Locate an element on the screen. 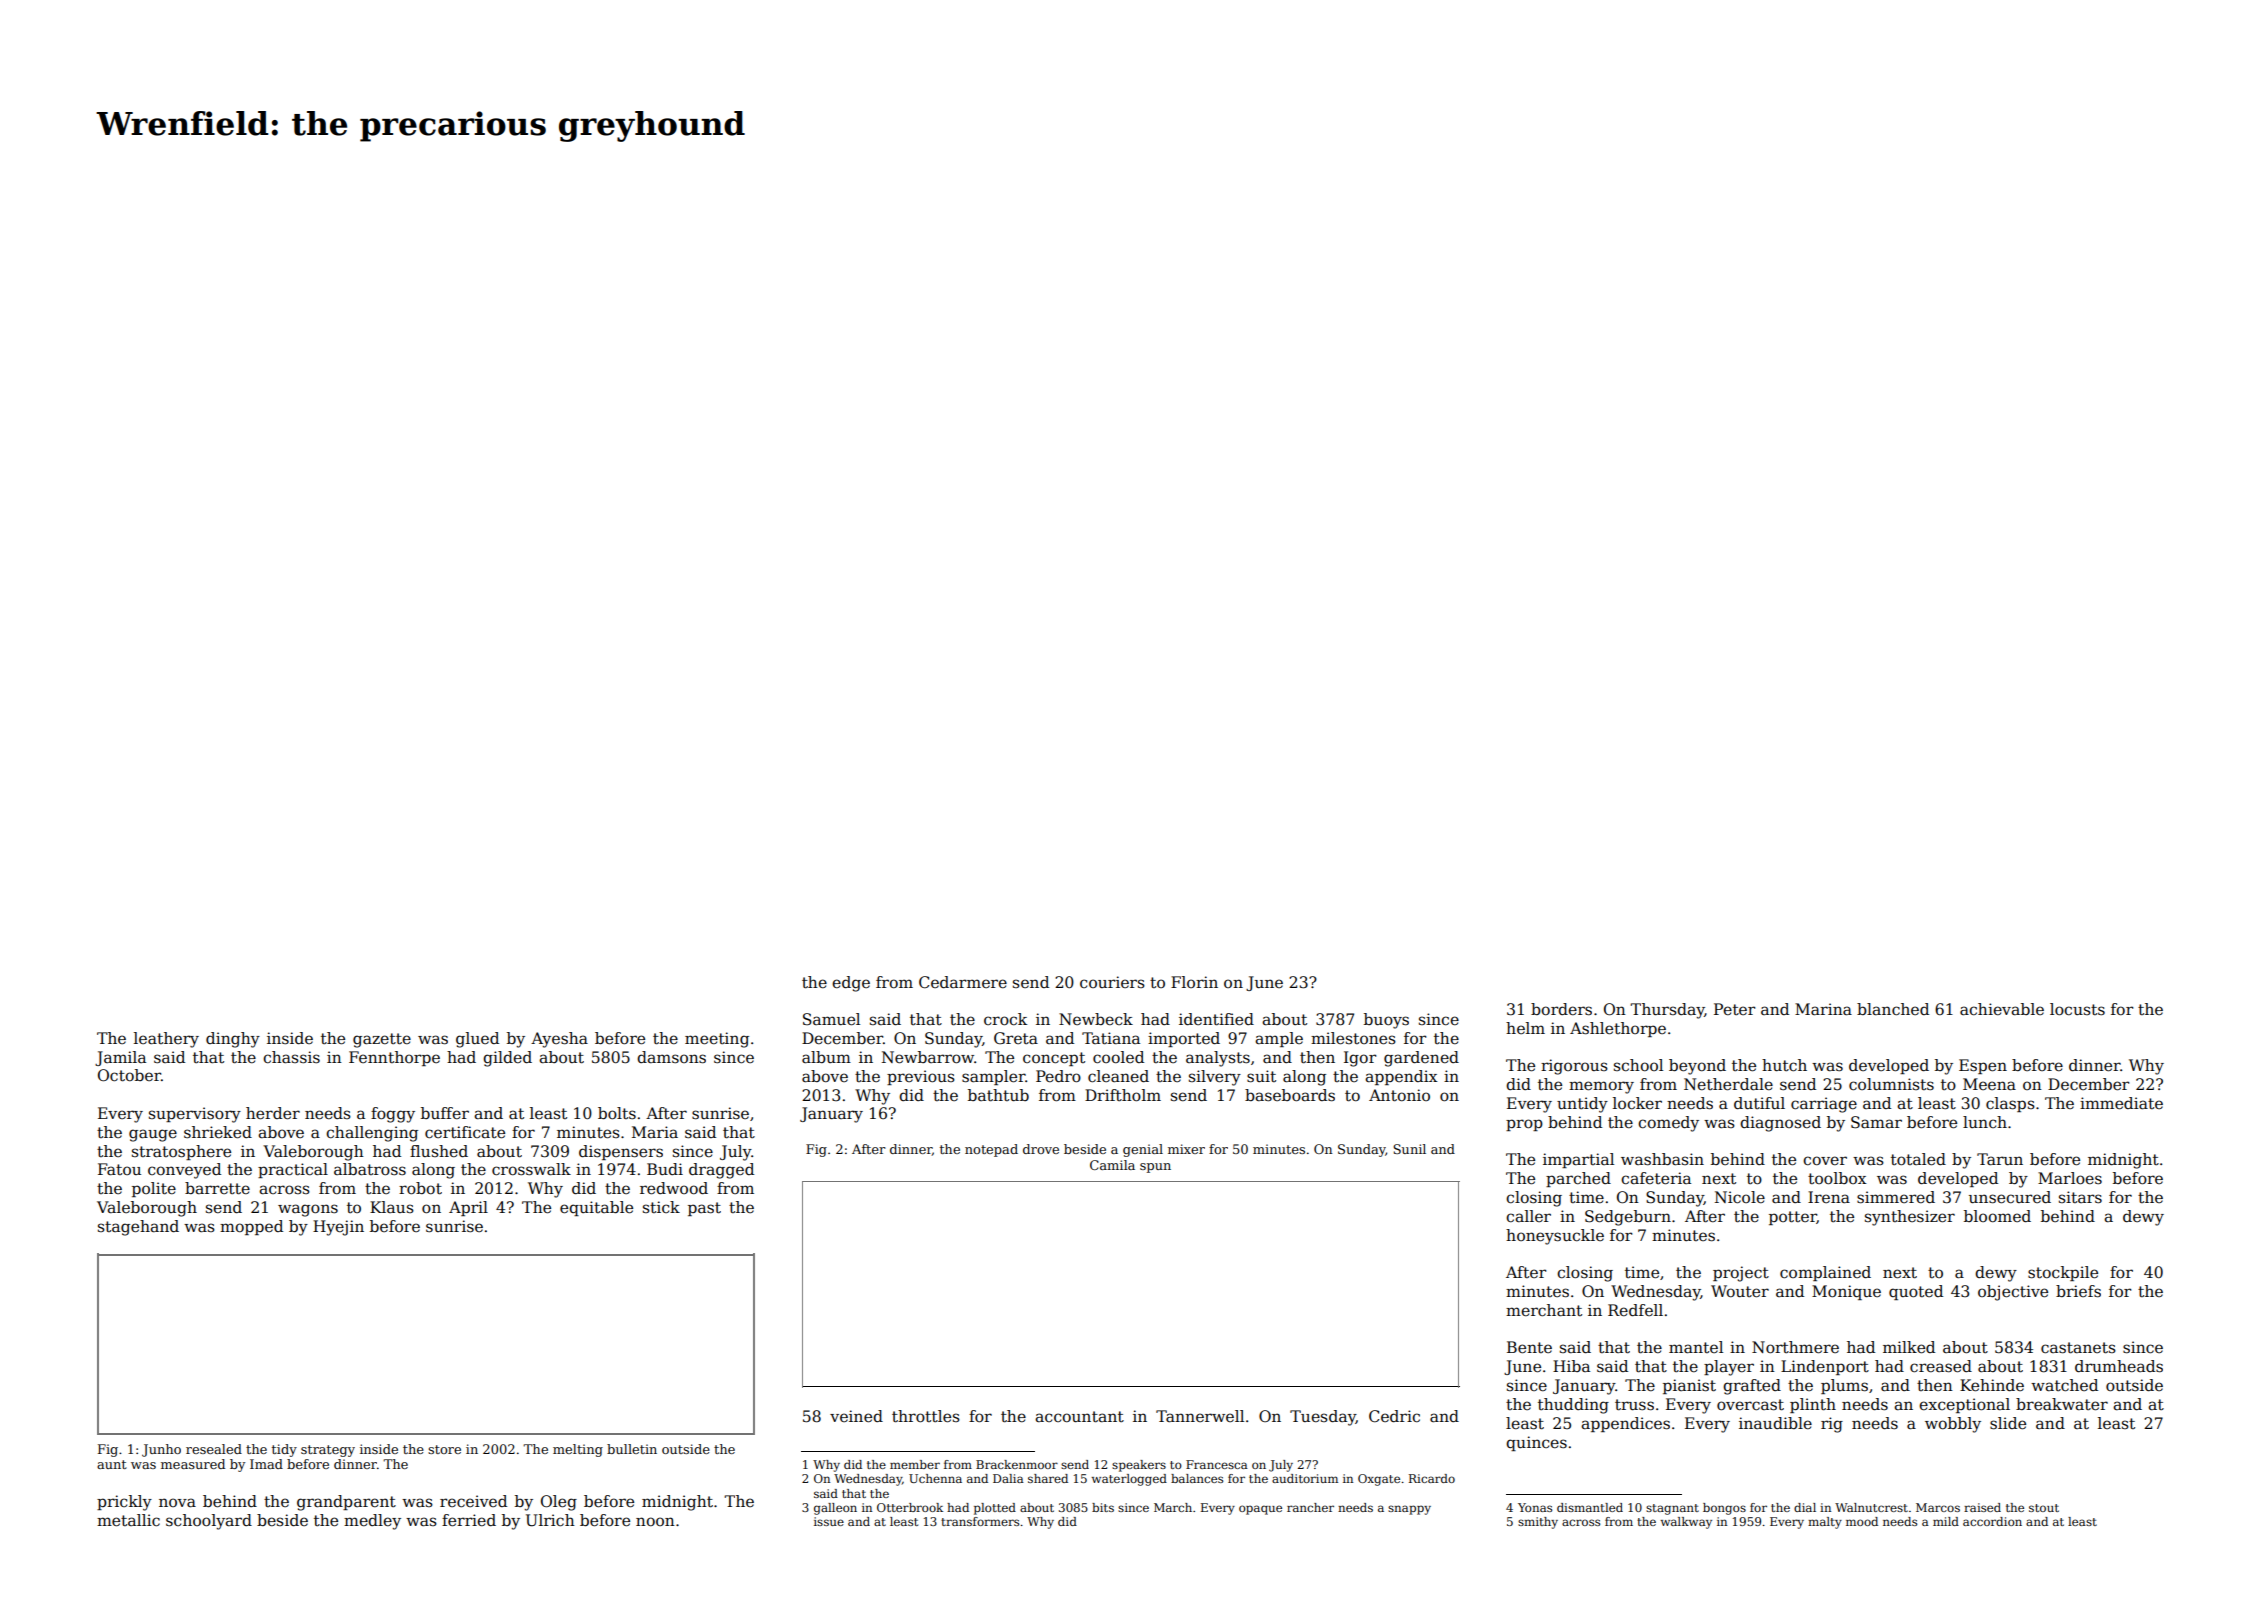 Image resolution: width=2261 pixels, height=1599 pixels. previous is located at coordinates (921, 1077).
